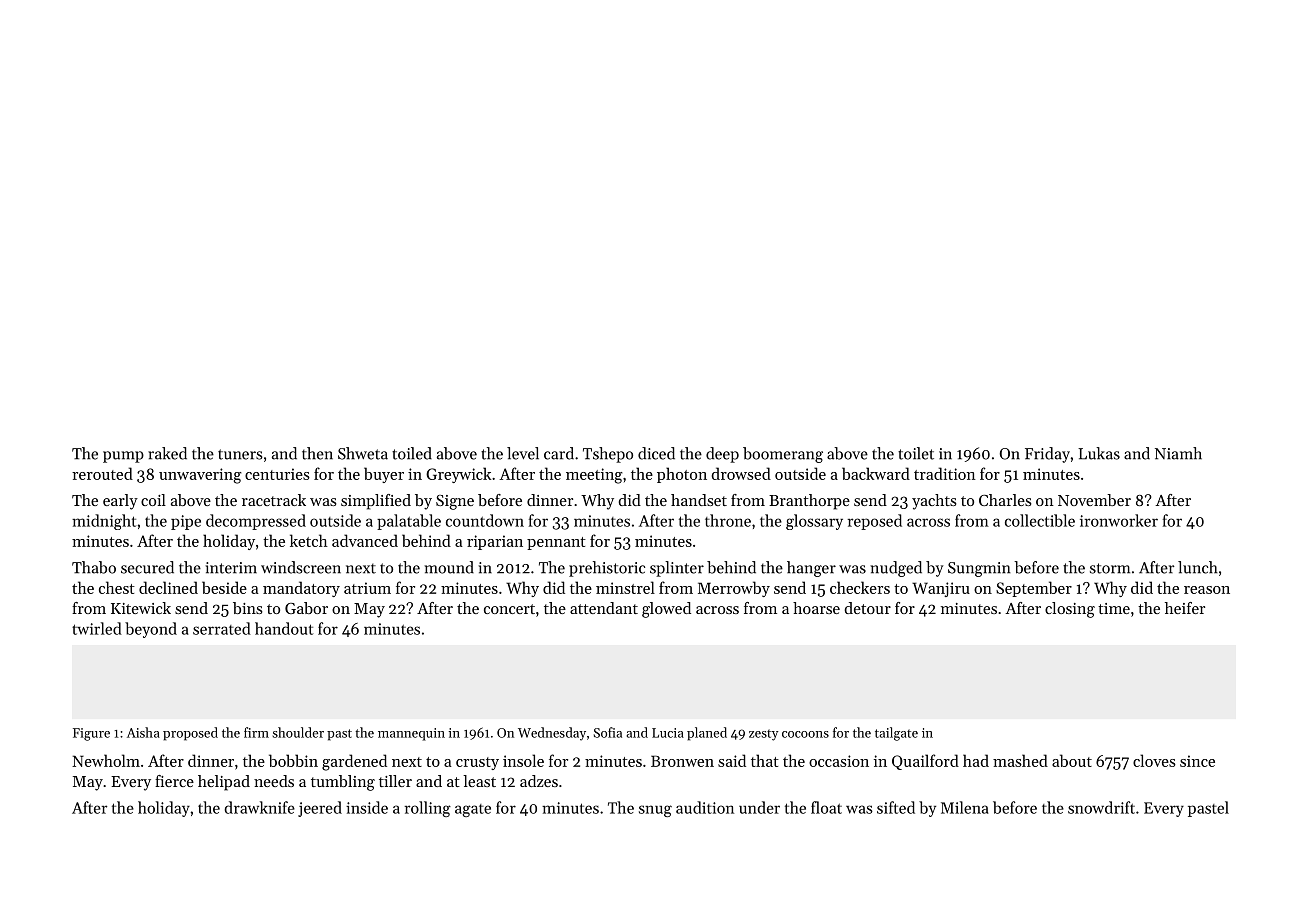 The height and width of the screenshot is (924, 1308). Describe the element at coordinates (1101, 807) in the screenshot. I see `snowdrift` at that location.
